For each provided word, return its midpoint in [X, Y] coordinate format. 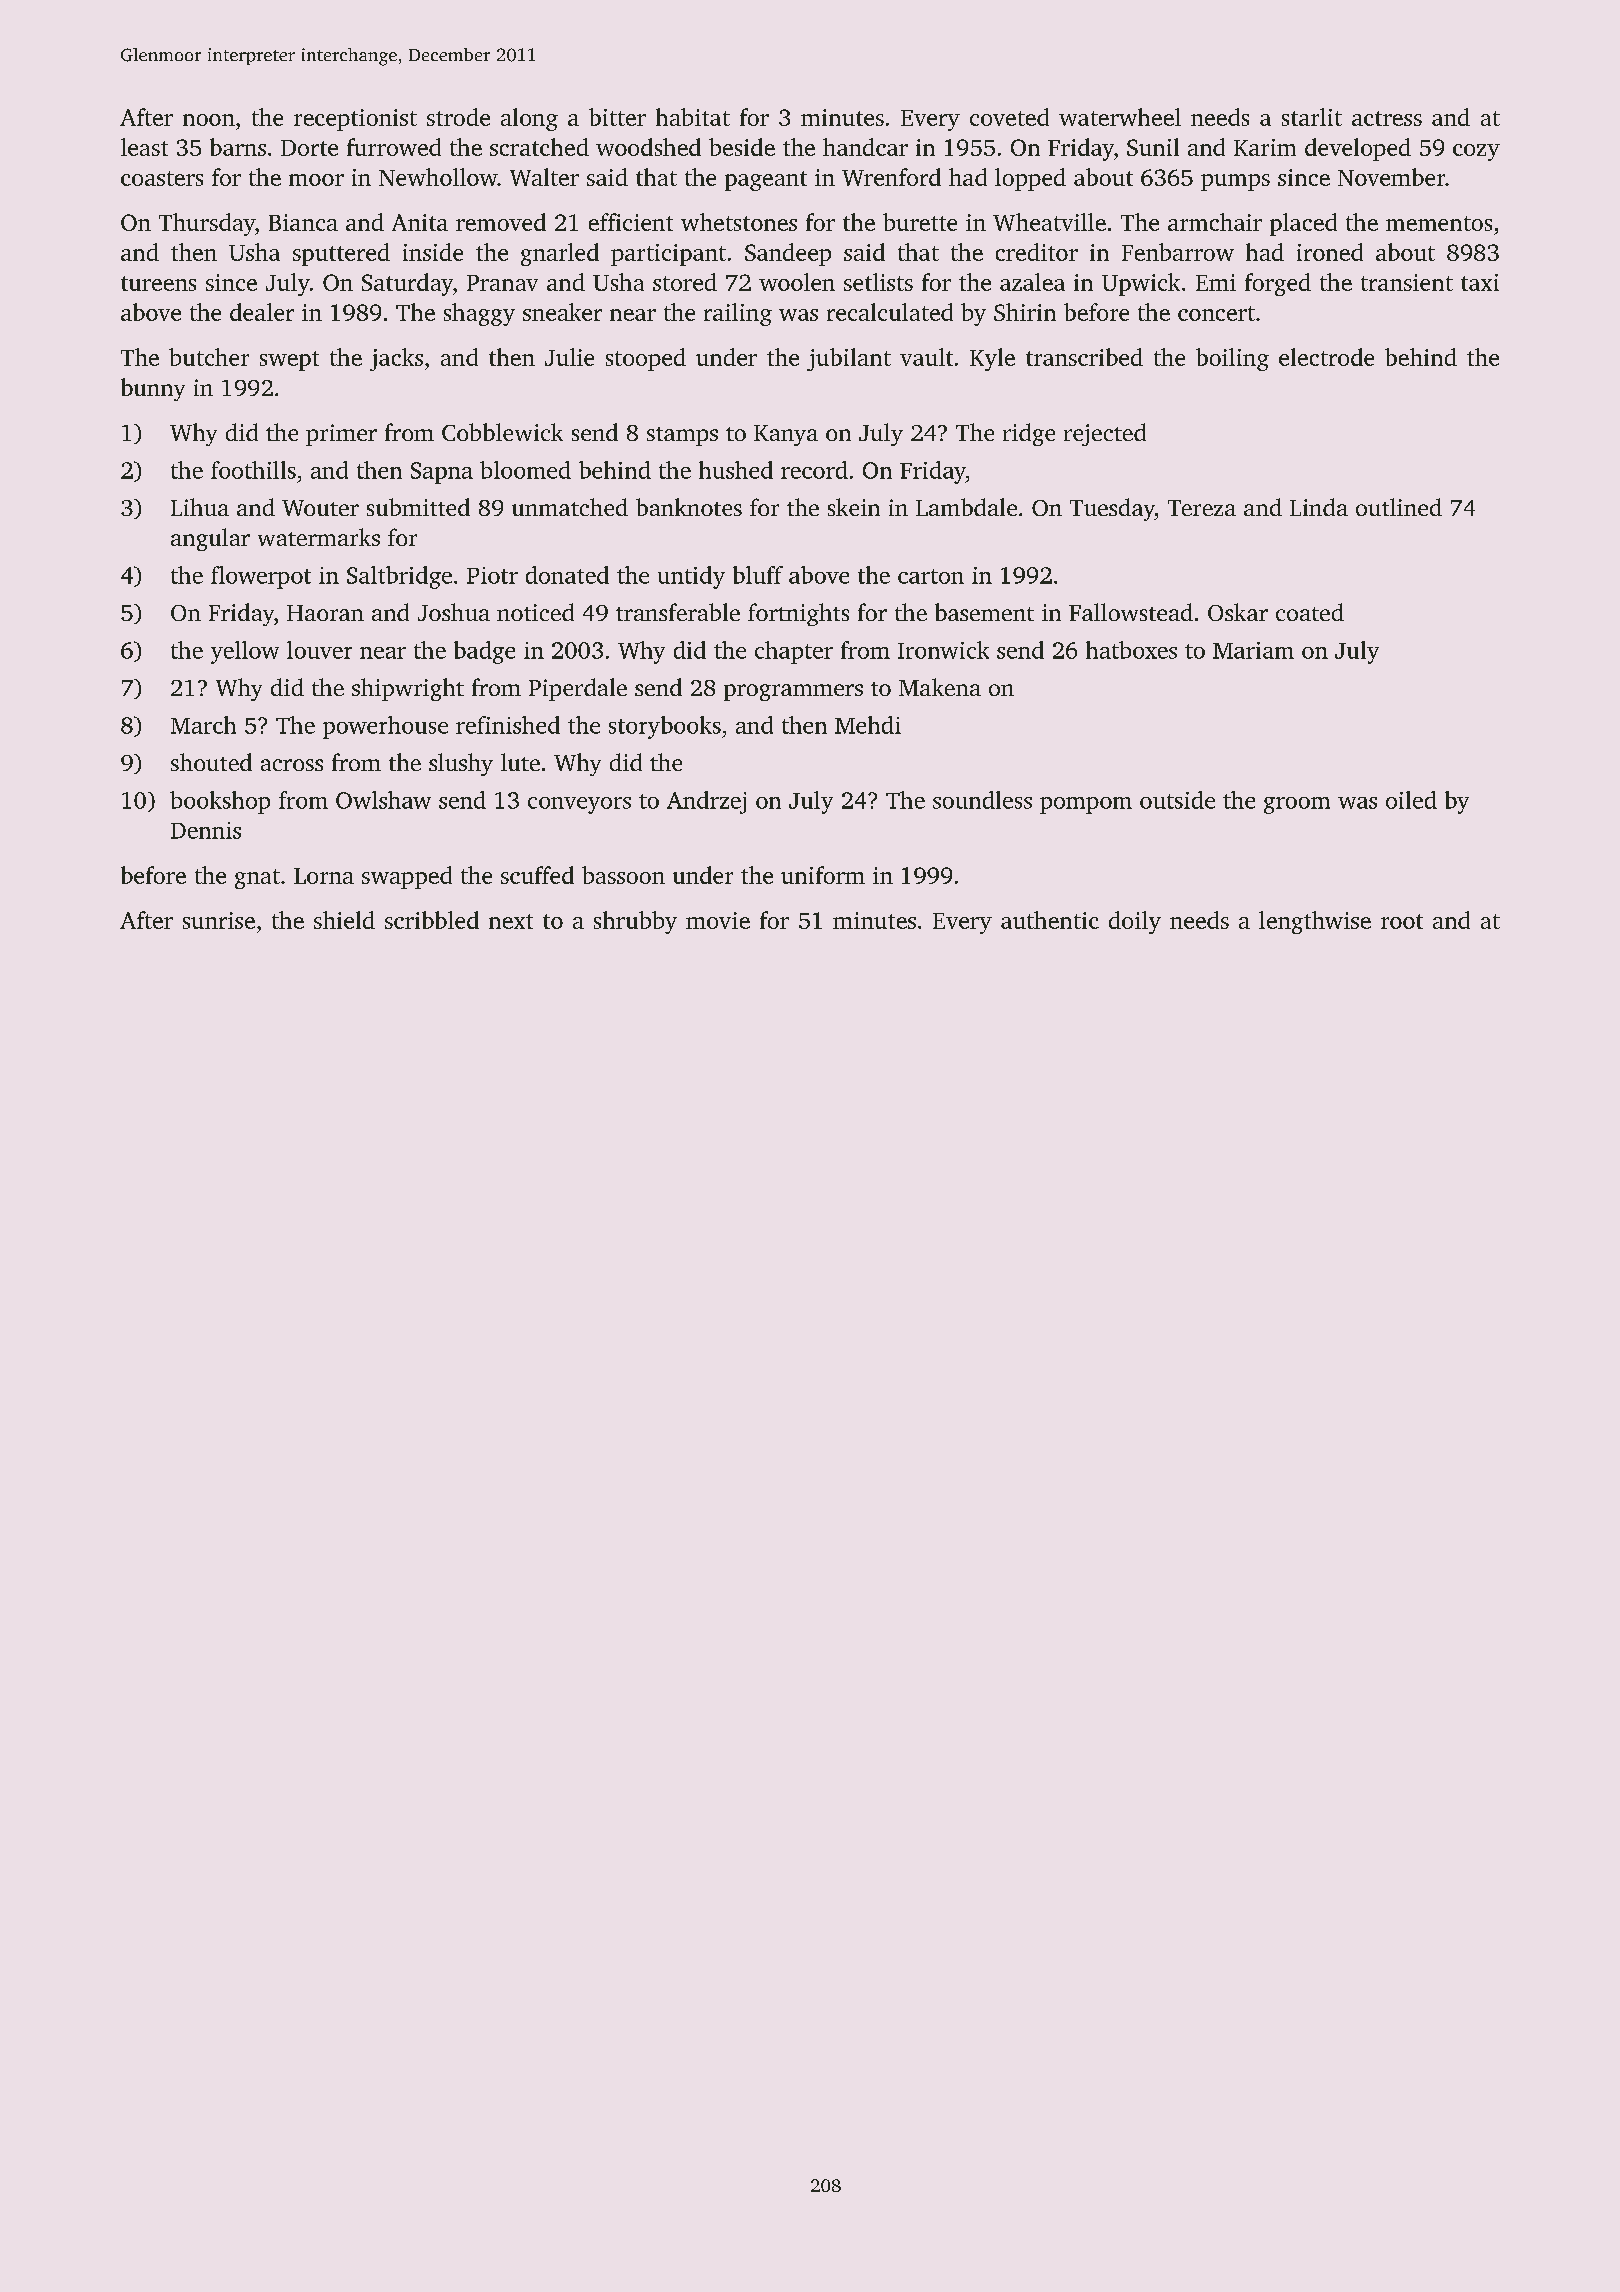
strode [458, 117]
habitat [693, 117]
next [511, 921]
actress [1387, 118]
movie [718, 920]
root [1402, 921]
